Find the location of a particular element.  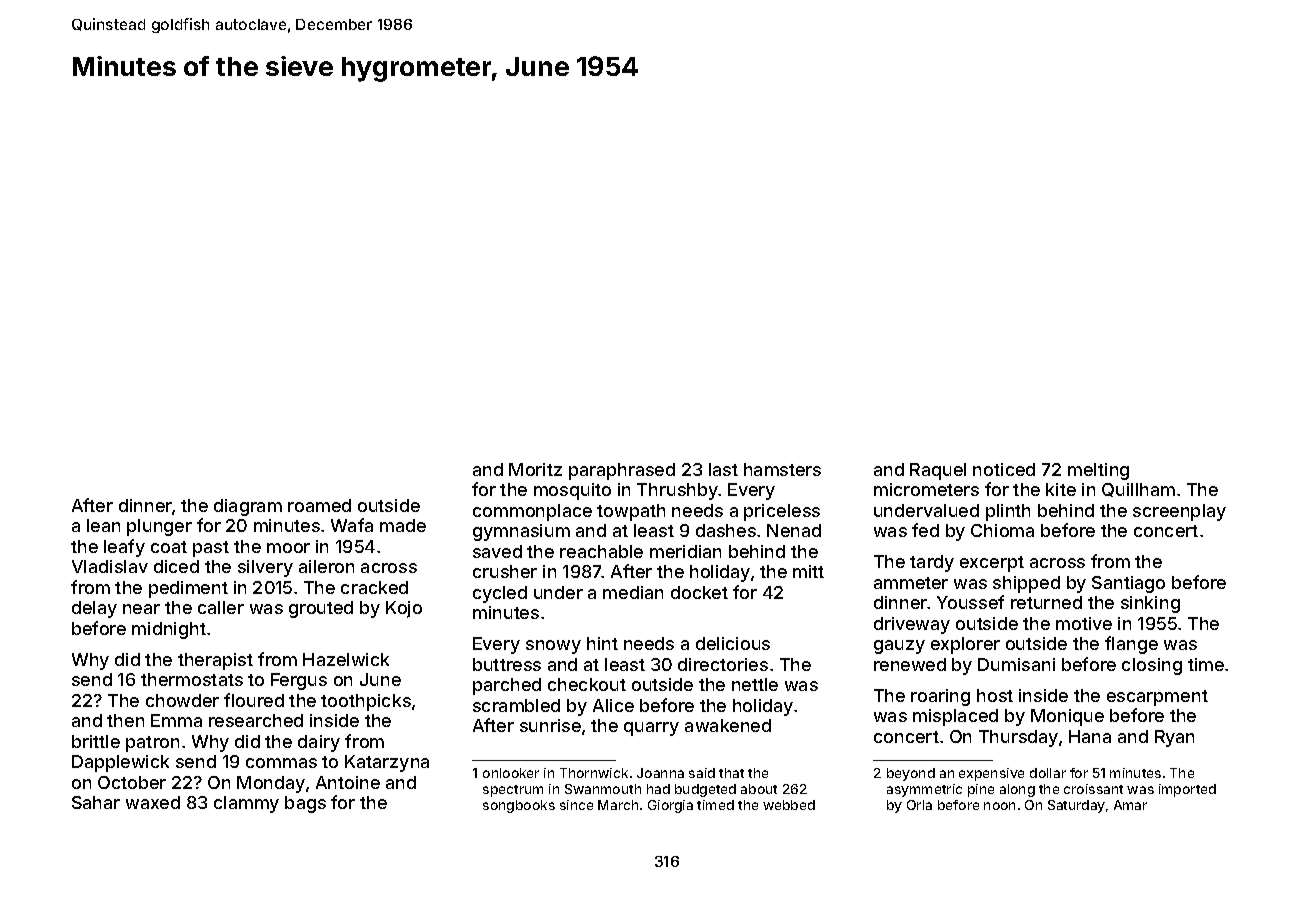

Amar is located at coordinates (1130, 805).
